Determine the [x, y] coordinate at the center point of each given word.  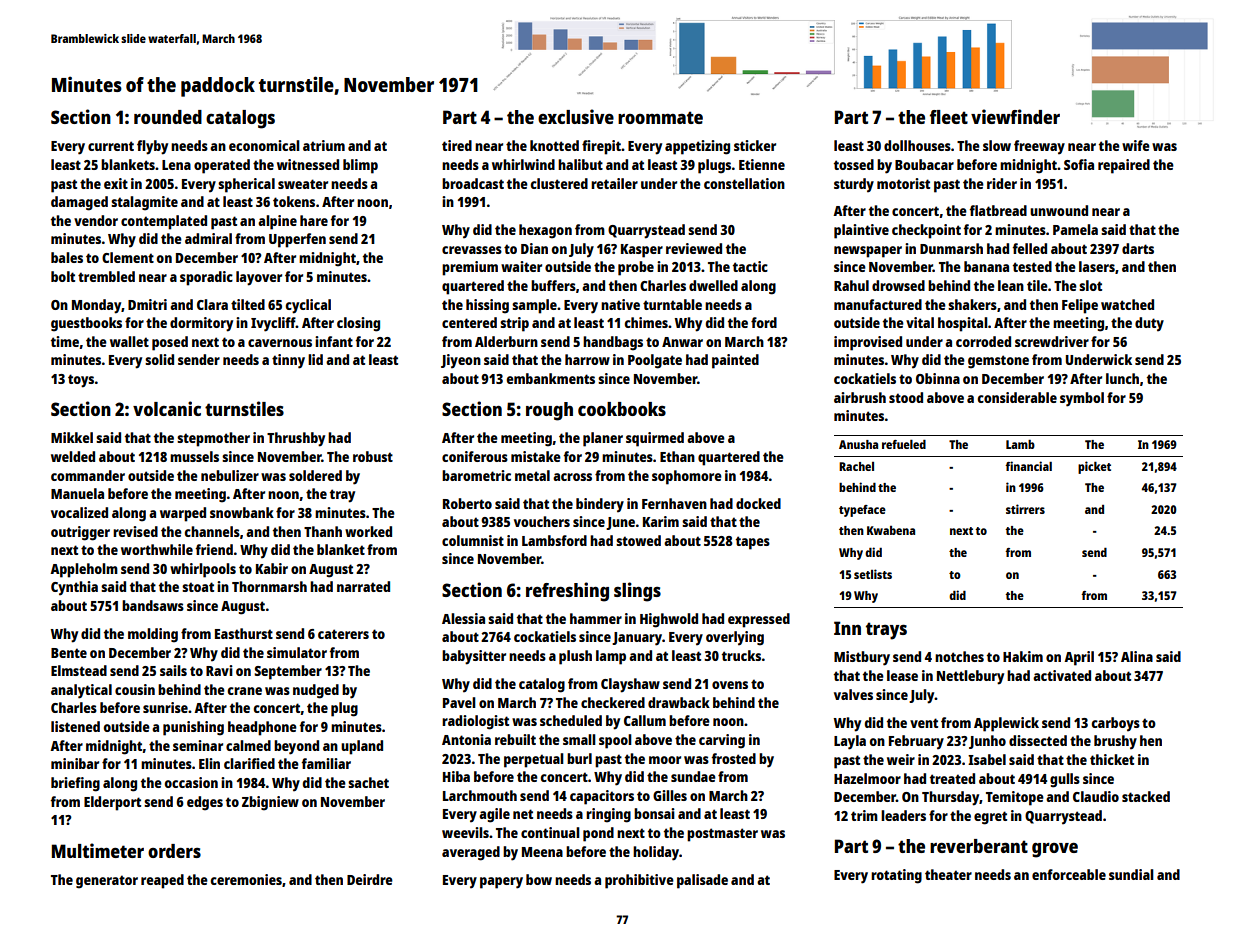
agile [494, 815]
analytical [81, 691]
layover [259, 278]
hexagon [545, 231]
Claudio [1096, 796]
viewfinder [1015, 116]
